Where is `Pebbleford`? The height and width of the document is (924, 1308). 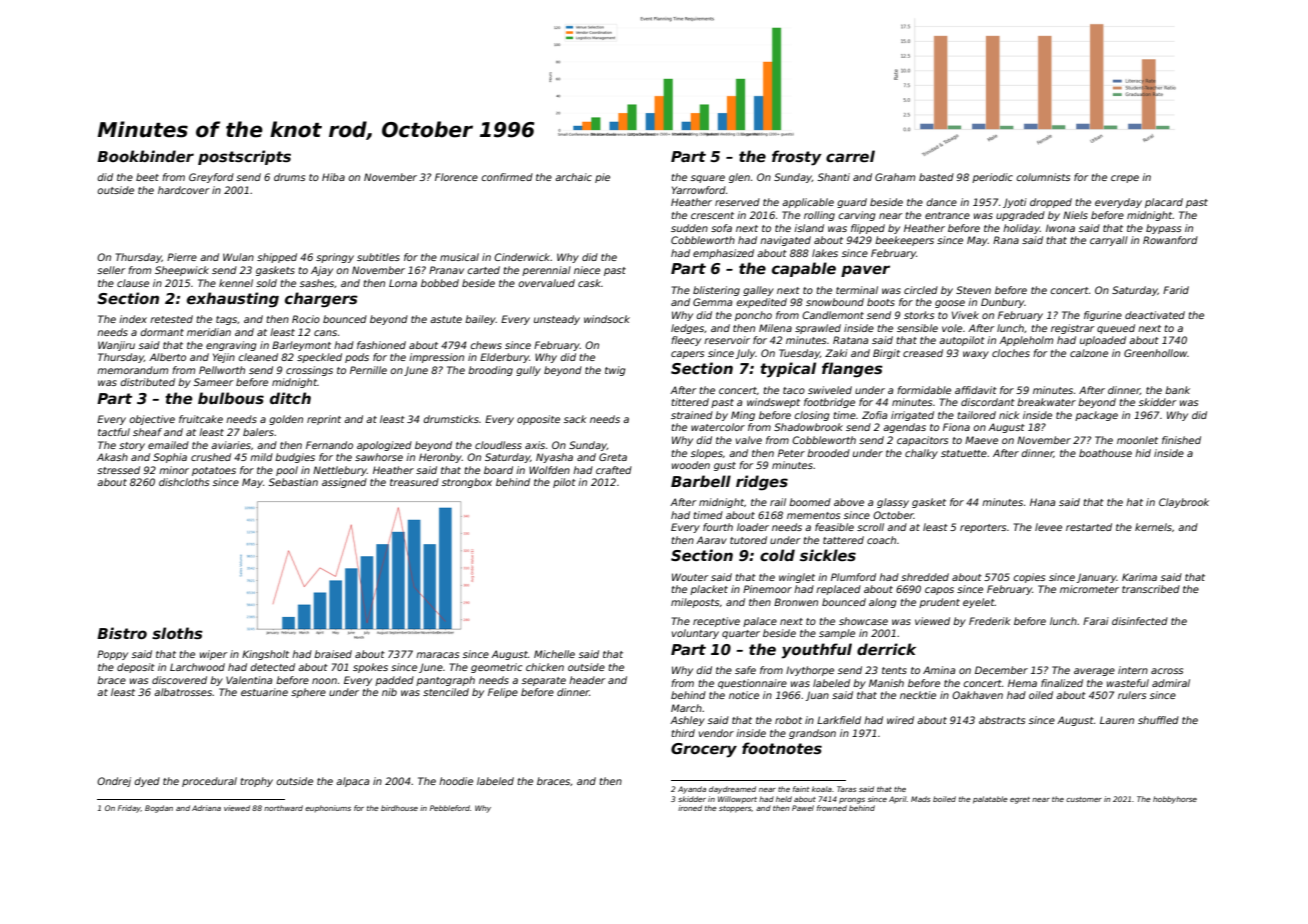
Pebbleford is located at coordinates (450, 808).
